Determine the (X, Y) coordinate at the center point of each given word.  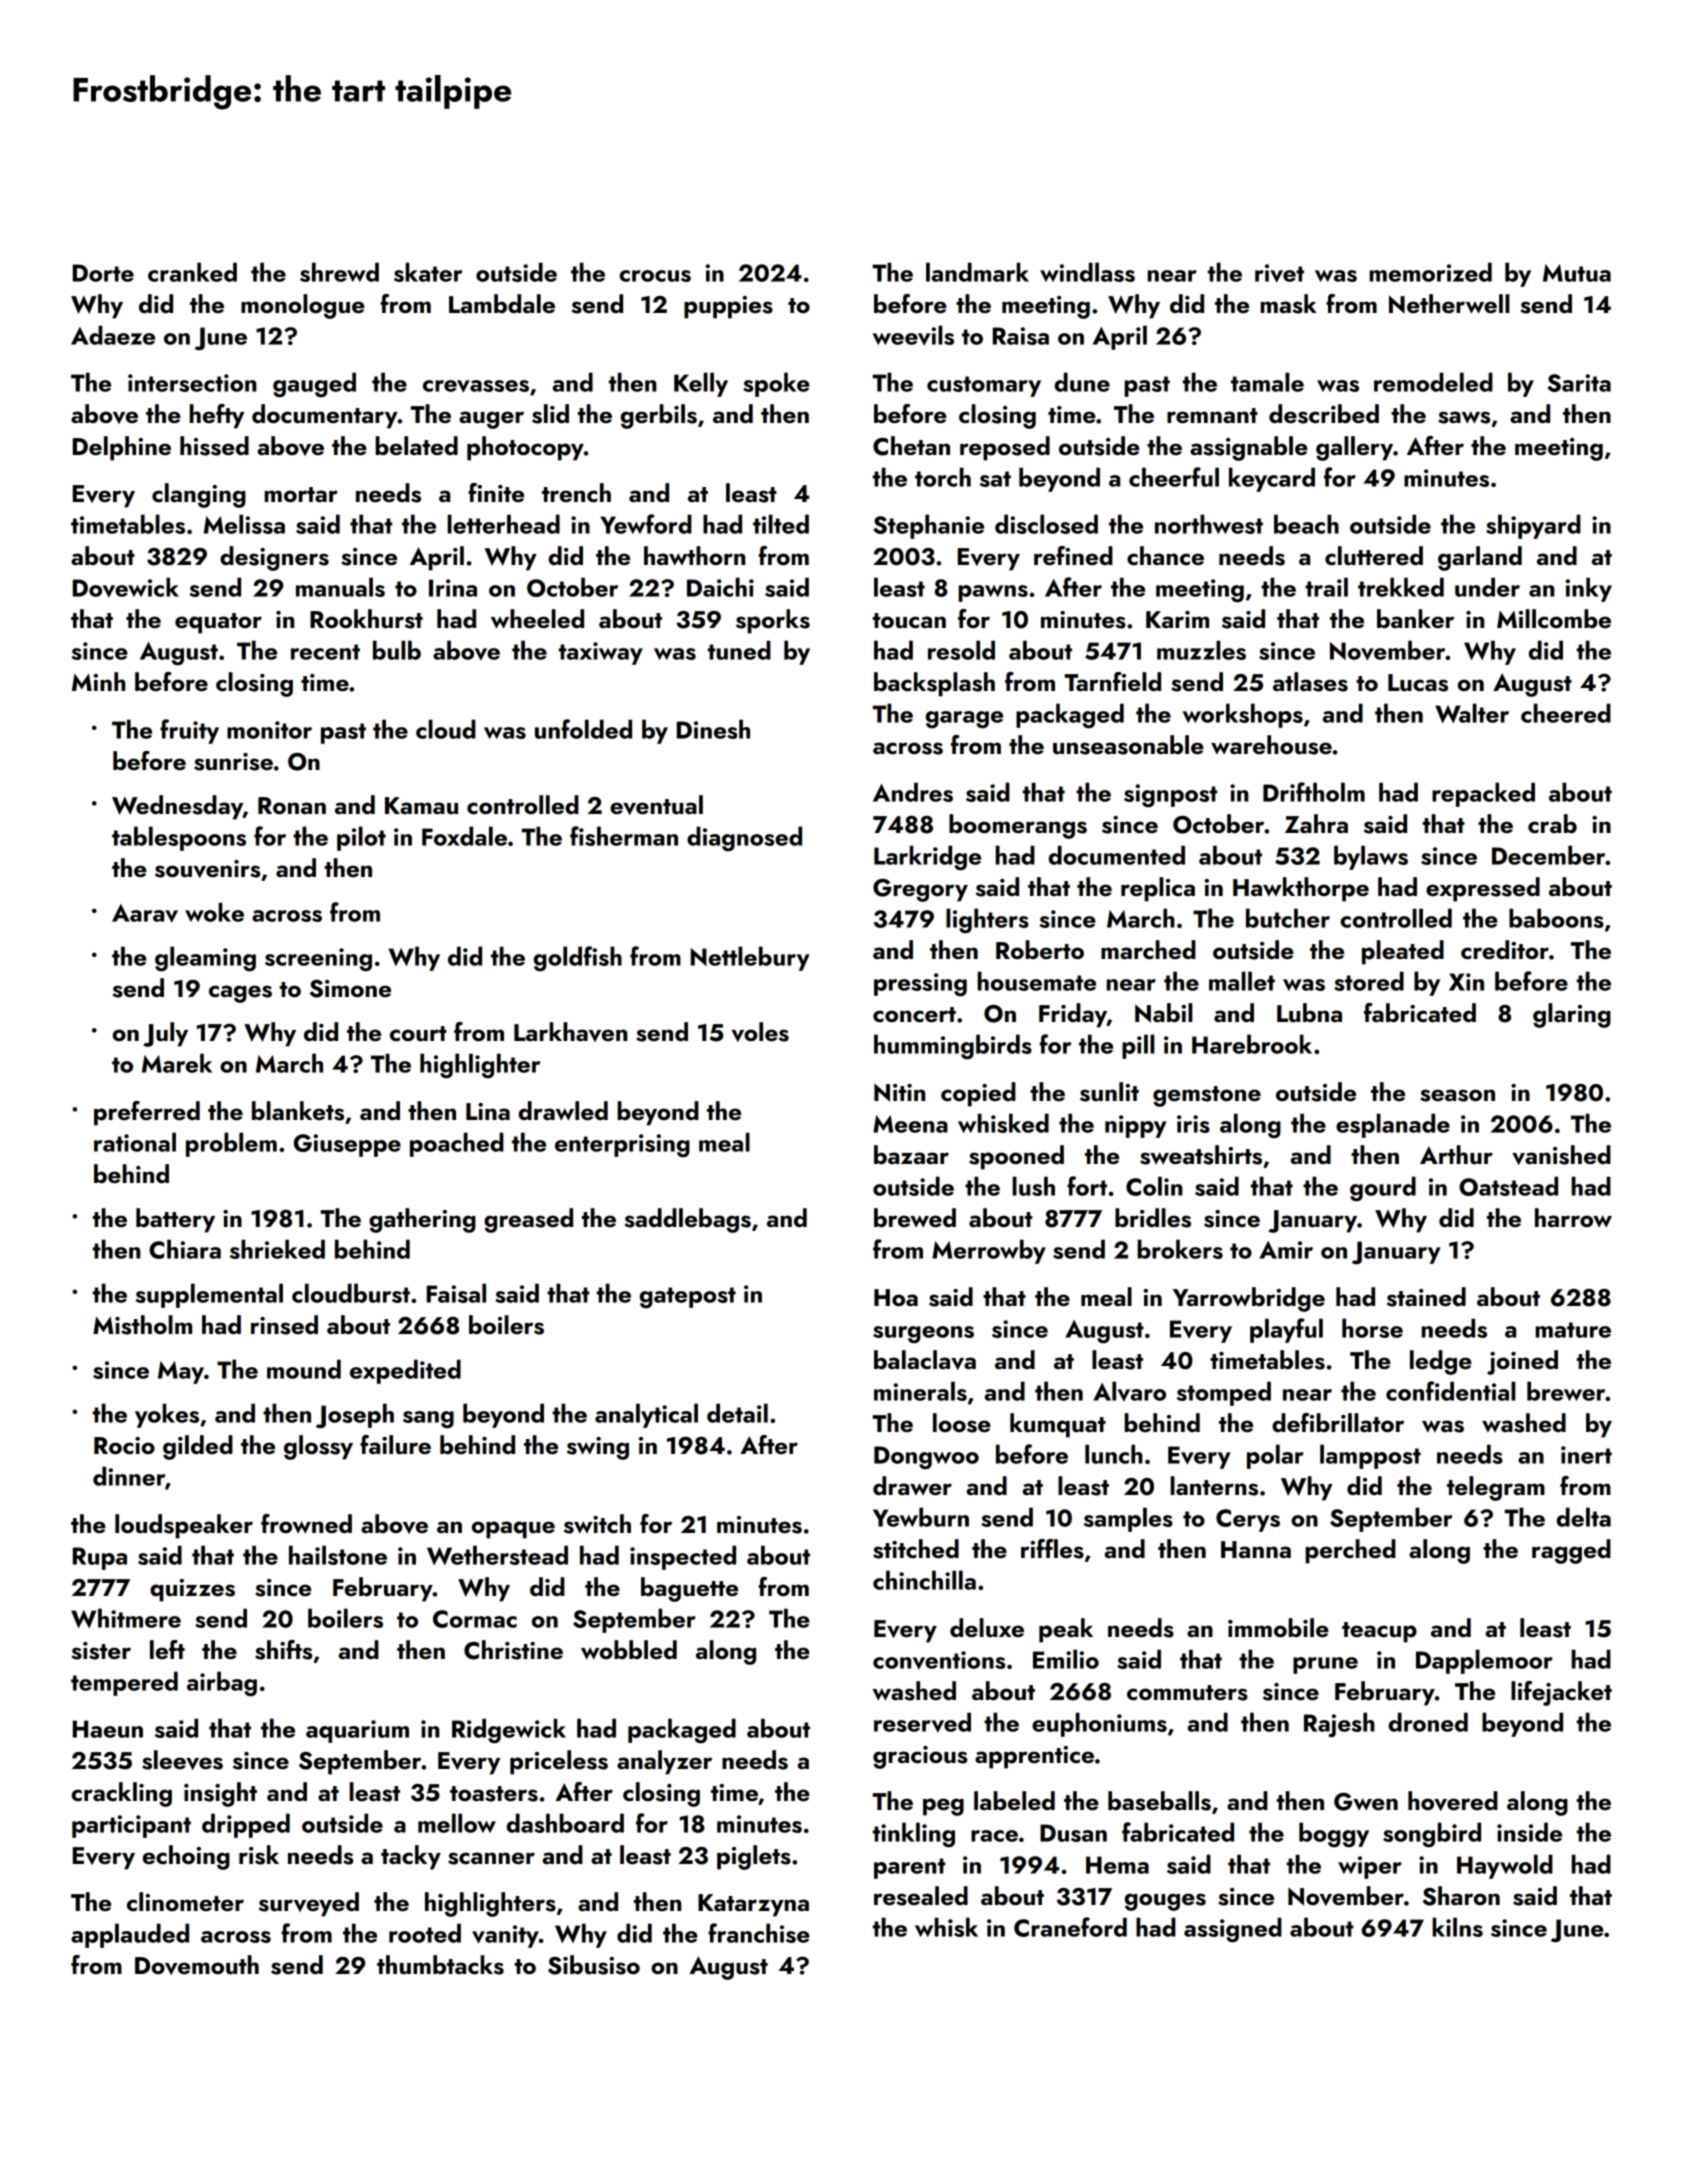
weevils (913, 335)
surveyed (309, 1904)
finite (496, 492)
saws (1464, 417)
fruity (189, 731)
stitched (916, 1549)
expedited (405, 1371)
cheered (1566, 713)
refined (1073, 555)
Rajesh (1339, 1725)
